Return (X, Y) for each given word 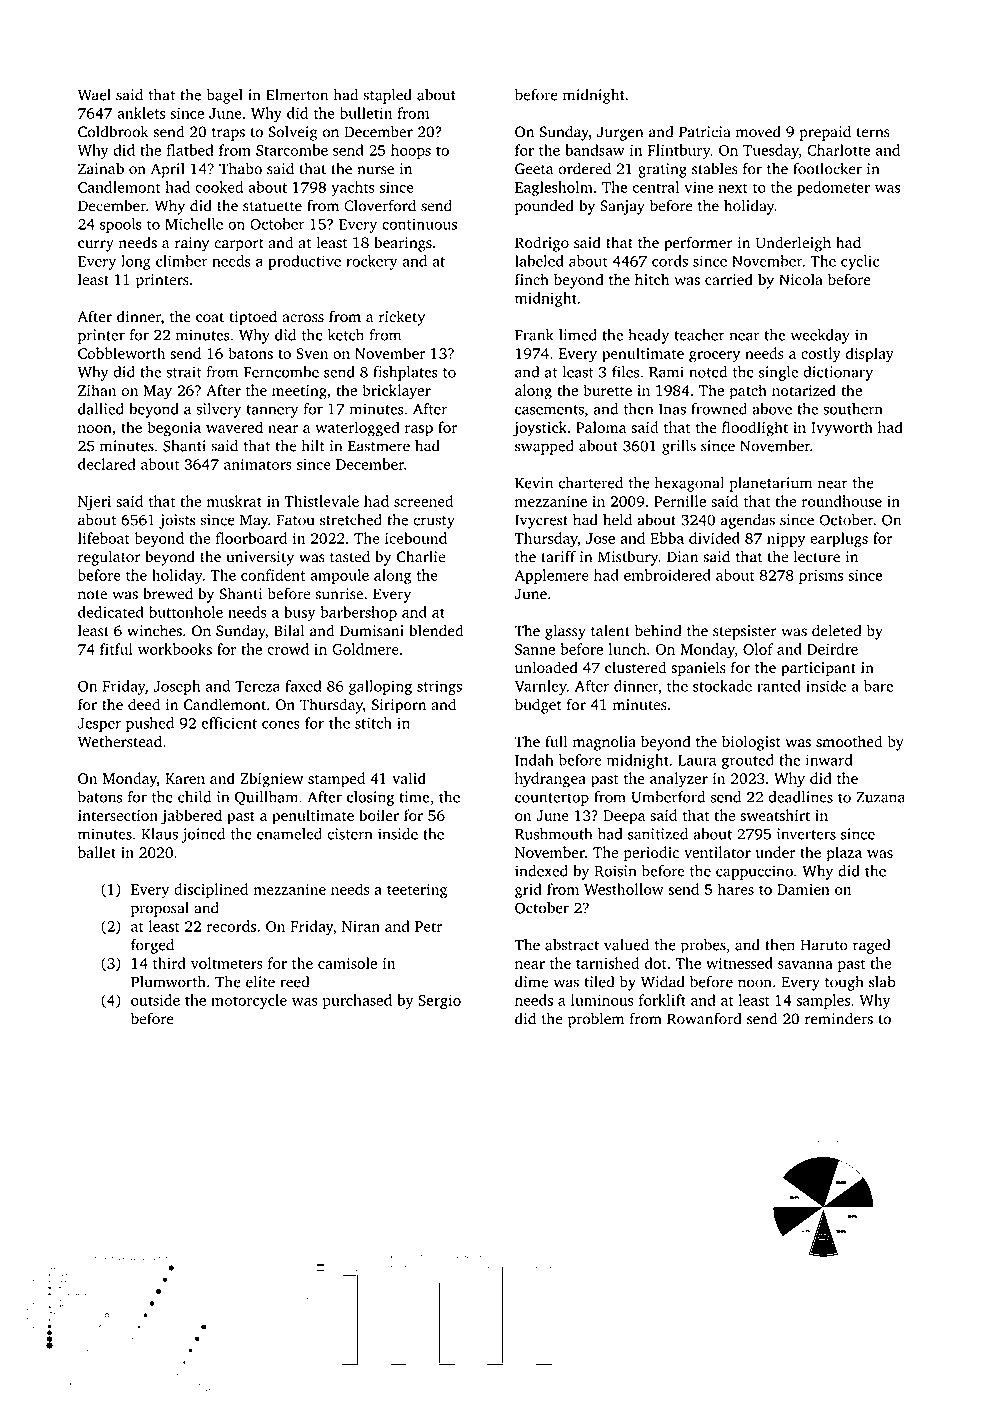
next (733, 188)
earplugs (839, 540)
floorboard (251, 538)
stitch (373, 723)
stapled (387, 96)
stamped (336, 780)
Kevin (534, 483)
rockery (371, 262)
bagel (224, 96)
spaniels (698, 669)
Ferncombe (281, 372)
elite (260, 982)
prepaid (825, 133)
